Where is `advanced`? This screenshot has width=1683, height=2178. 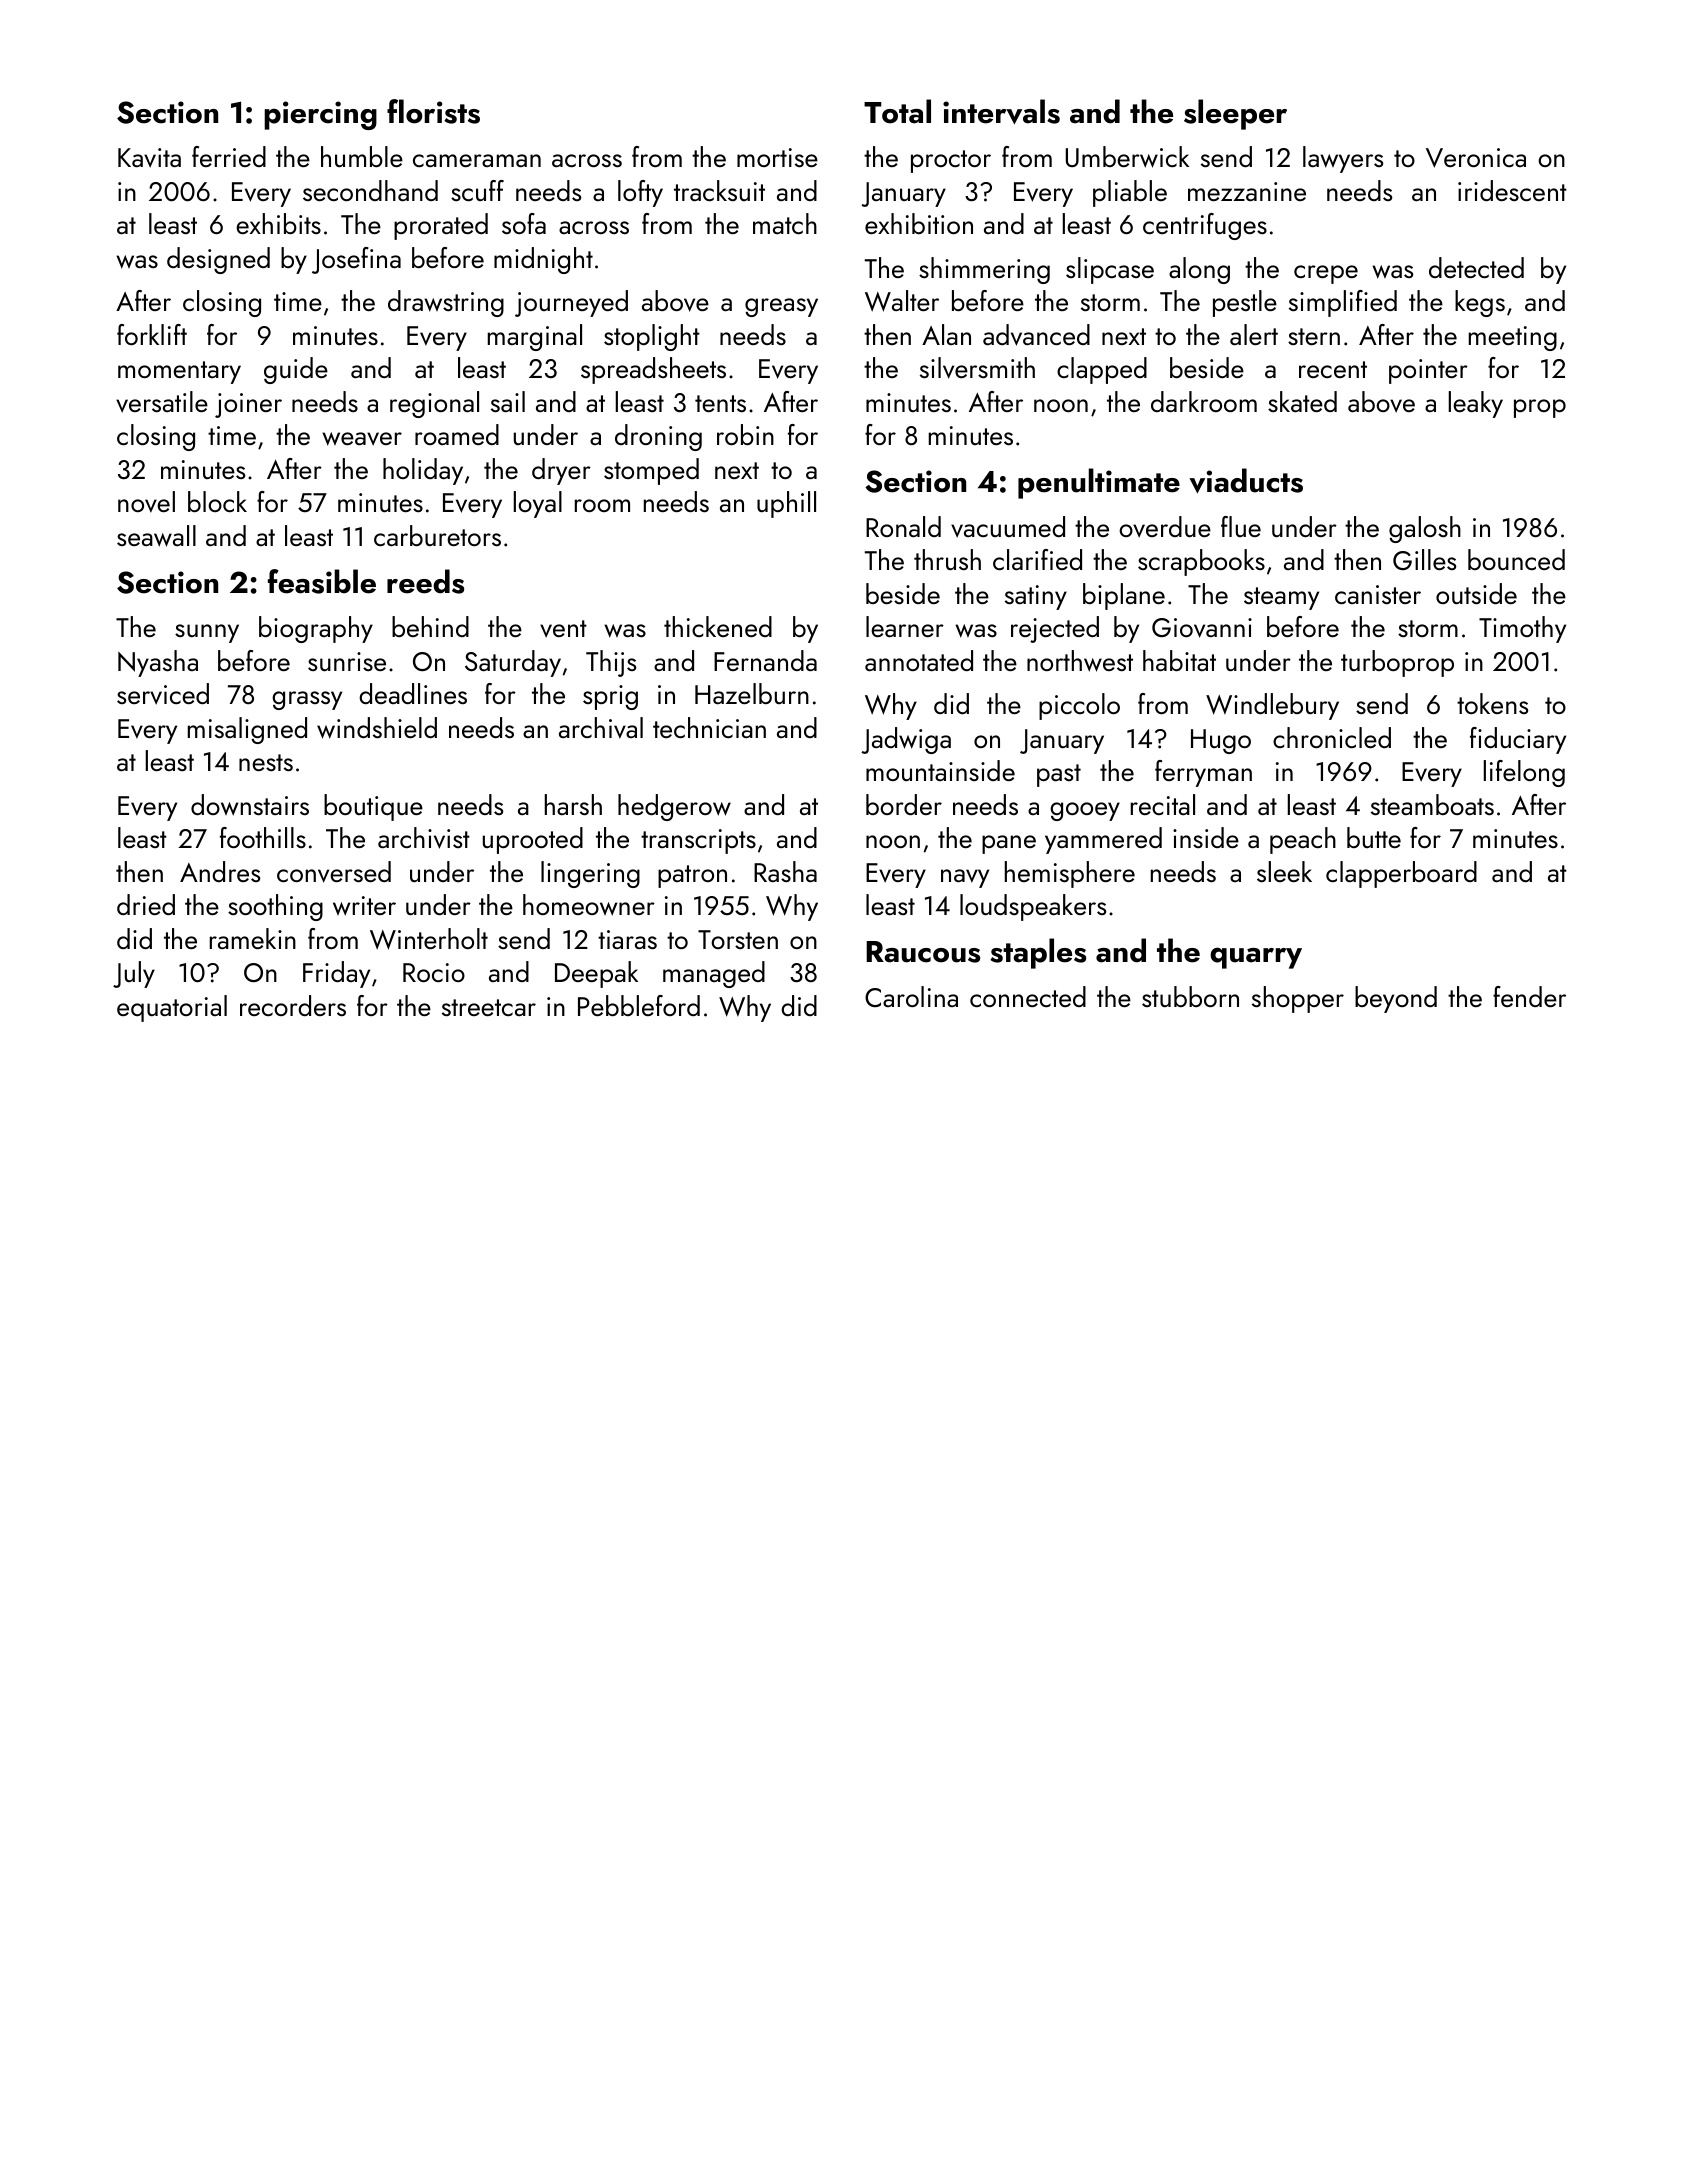
advanced is located at coordinates (1036, 335).
